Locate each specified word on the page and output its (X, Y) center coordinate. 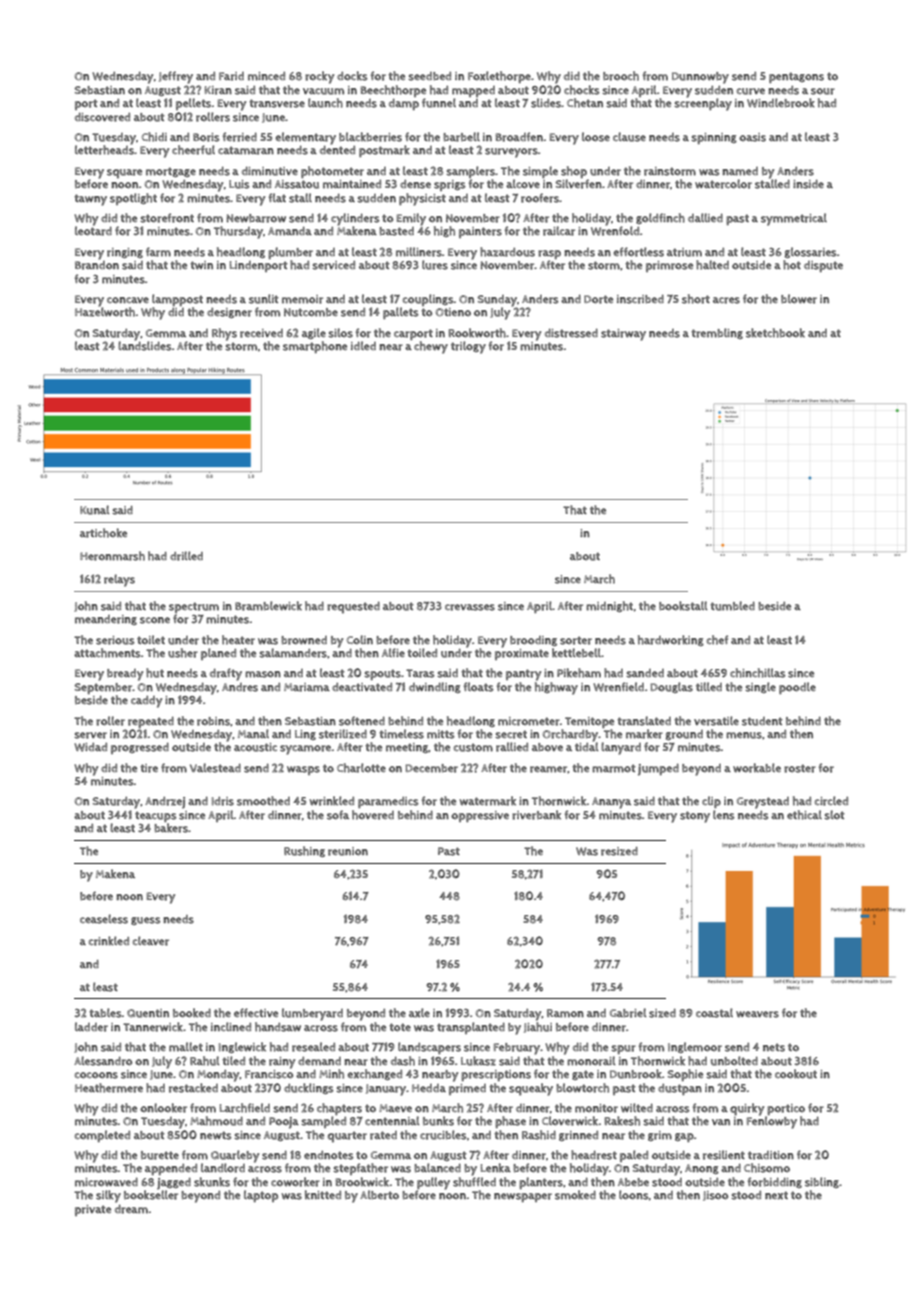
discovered (102, 117)
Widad (90, 747)
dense (415, 184)
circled (831, 801)
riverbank (536, 815)
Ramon (565, 1013)
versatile (716, 721)
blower (799, 299)
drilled (186, 556)
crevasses (470, 607)
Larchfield (245, 1108)
